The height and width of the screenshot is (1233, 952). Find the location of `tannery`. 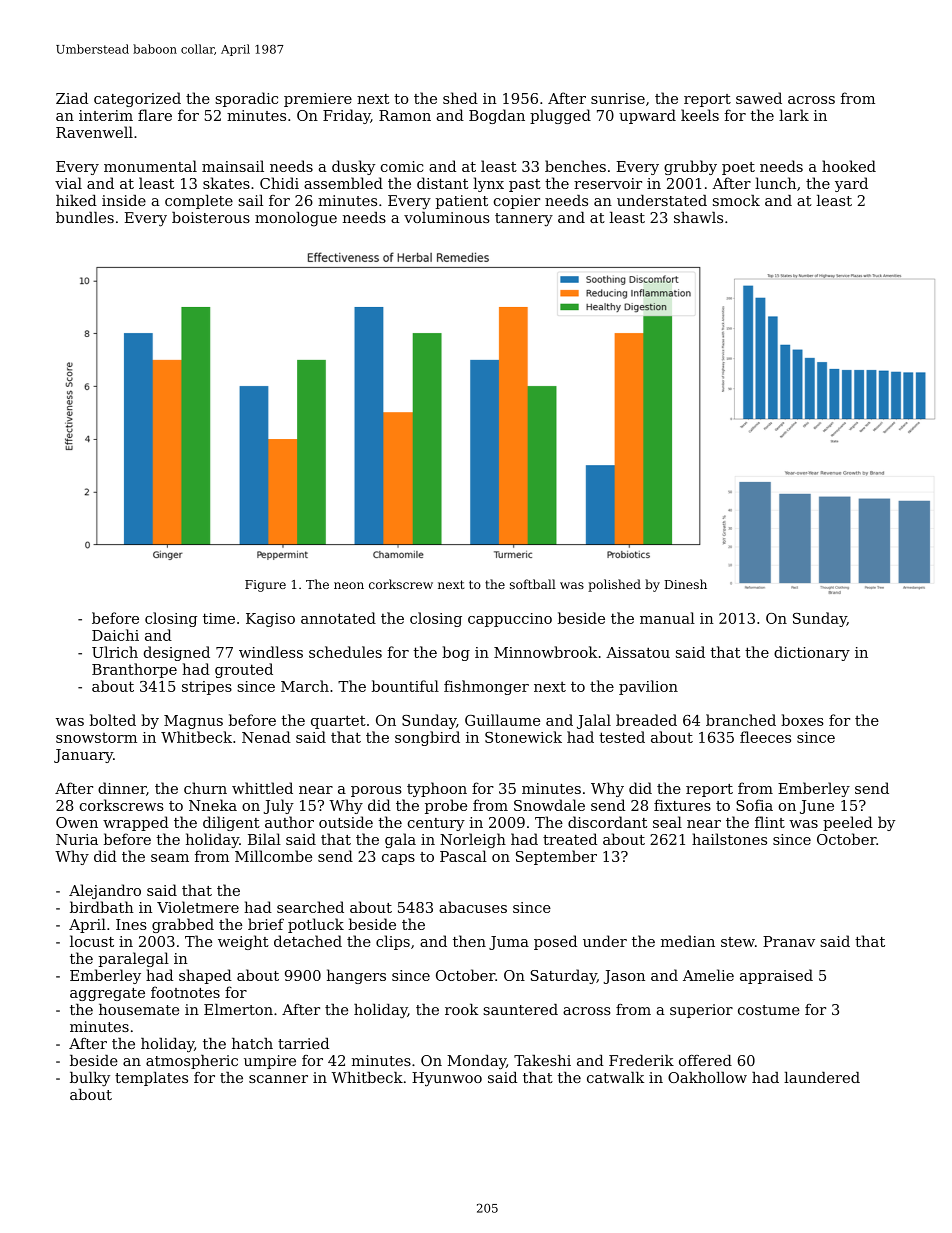

tannery is located at coordinates (524, 219).
